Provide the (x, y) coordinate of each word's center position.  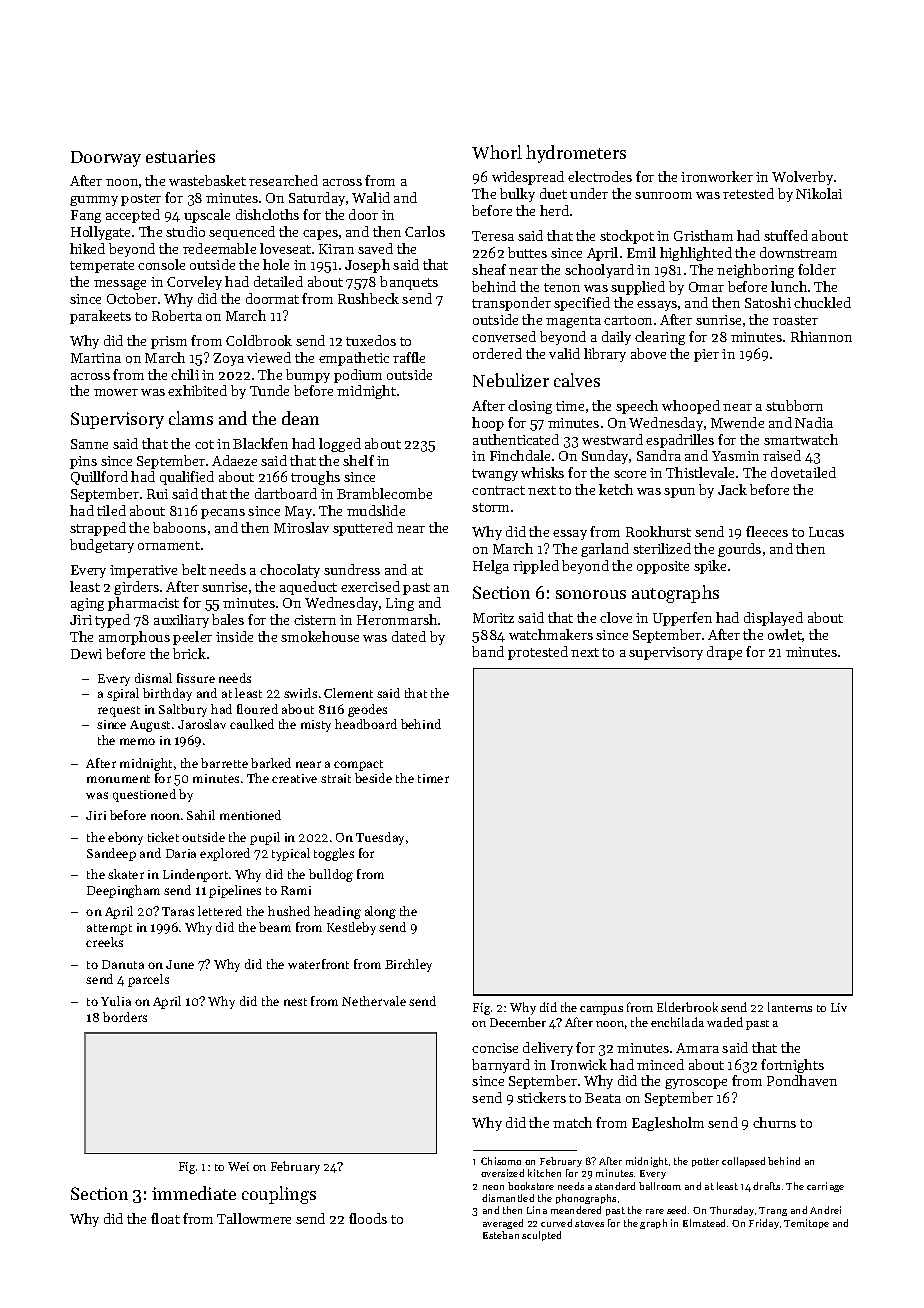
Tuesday (380, 838)
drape (724, 653)
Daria (181, 853)
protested (538, 653)
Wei (238, 1166)
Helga (491, 567)
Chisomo (501, 1161)
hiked (87, 248)
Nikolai (819, 193)
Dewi (86, 654)
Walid (371, 197)
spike (710, 567)
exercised (370, 586)
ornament (169, 545)
